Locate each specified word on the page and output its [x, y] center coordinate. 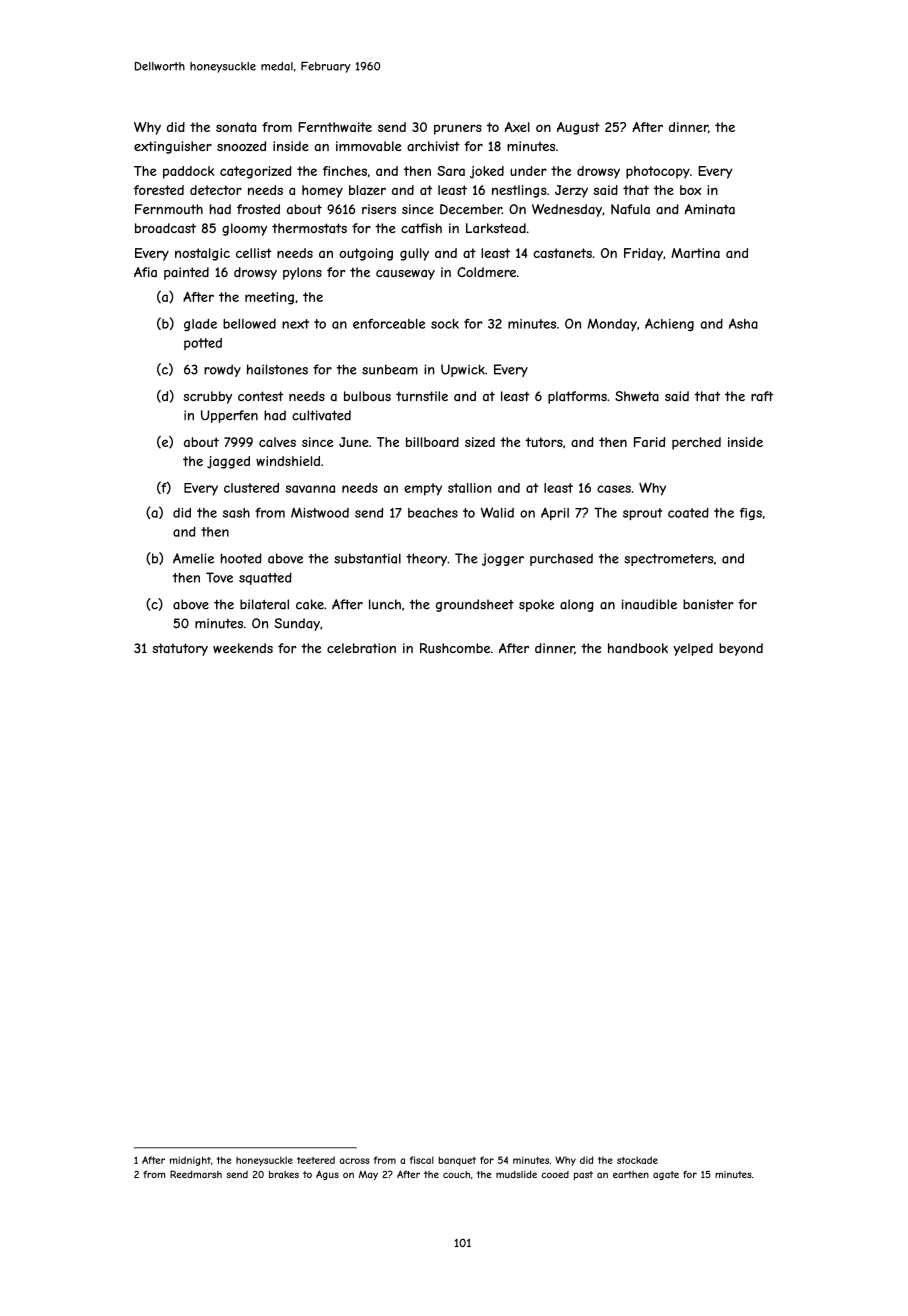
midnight [190, 1161]
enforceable [389, 324]
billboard [432, 442]
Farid [649, 442]
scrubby [207, 397]
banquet [457, 1161]
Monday [612, 325]
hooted [241, 558]
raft [762, 396]
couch [456, 1174]
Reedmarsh [196, 1174]
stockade [637, 1160]
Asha [743, 323]
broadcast [165, 228]
